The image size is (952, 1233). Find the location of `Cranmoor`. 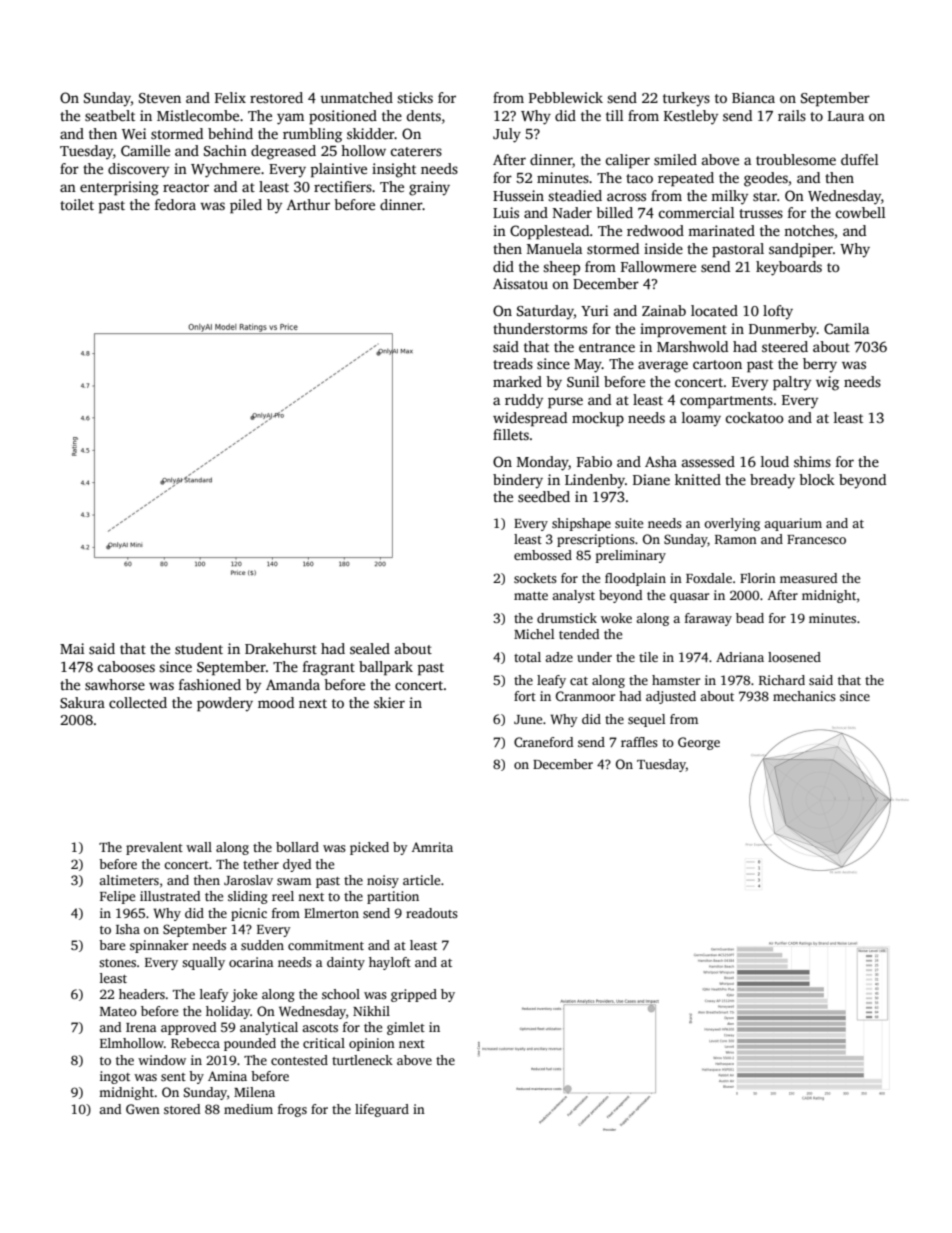

Cranmoor is located at coordinates (585, 696).
